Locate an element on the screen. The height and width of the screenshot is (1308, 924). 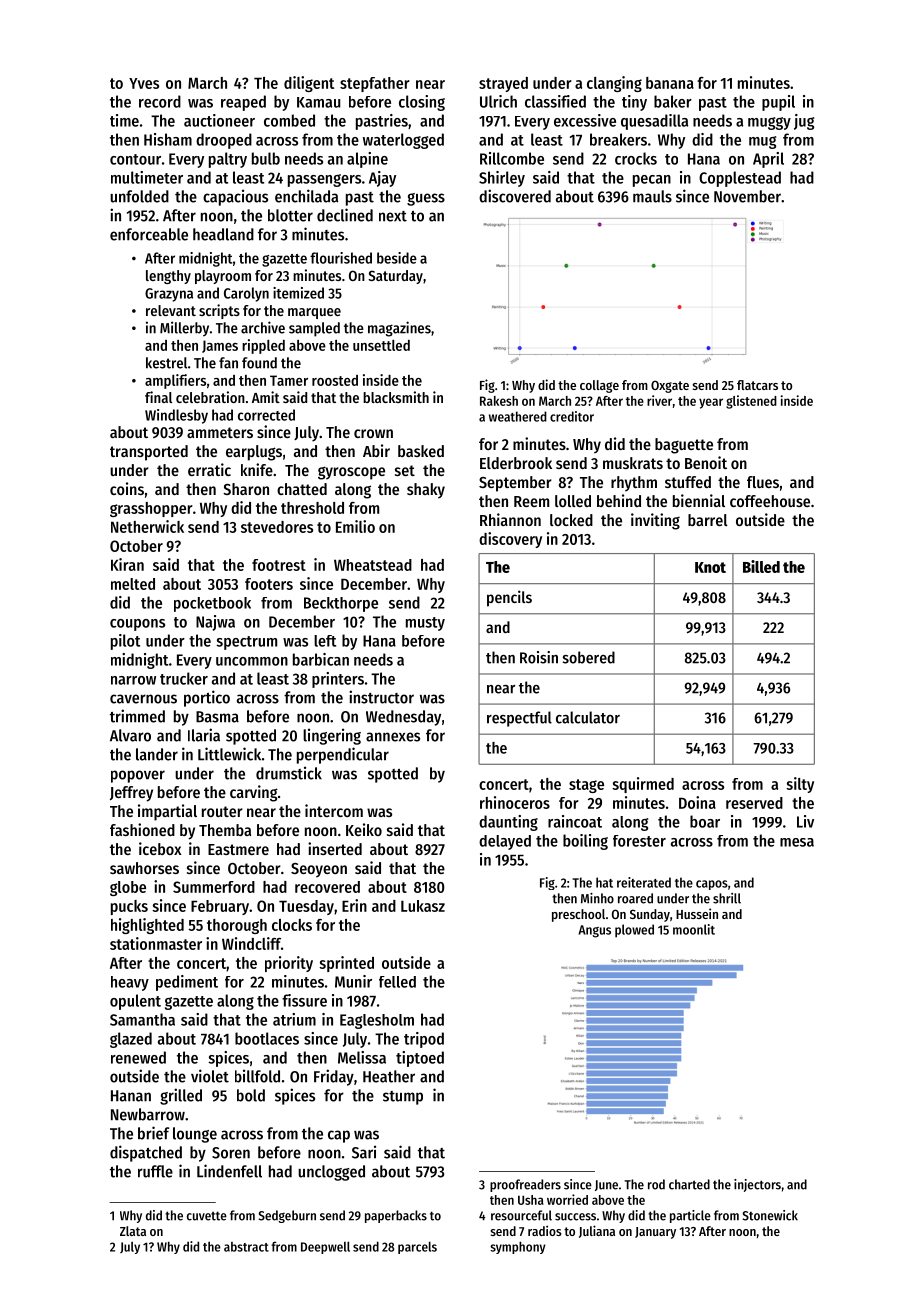
shrill is located at coordinates (727, 898).
